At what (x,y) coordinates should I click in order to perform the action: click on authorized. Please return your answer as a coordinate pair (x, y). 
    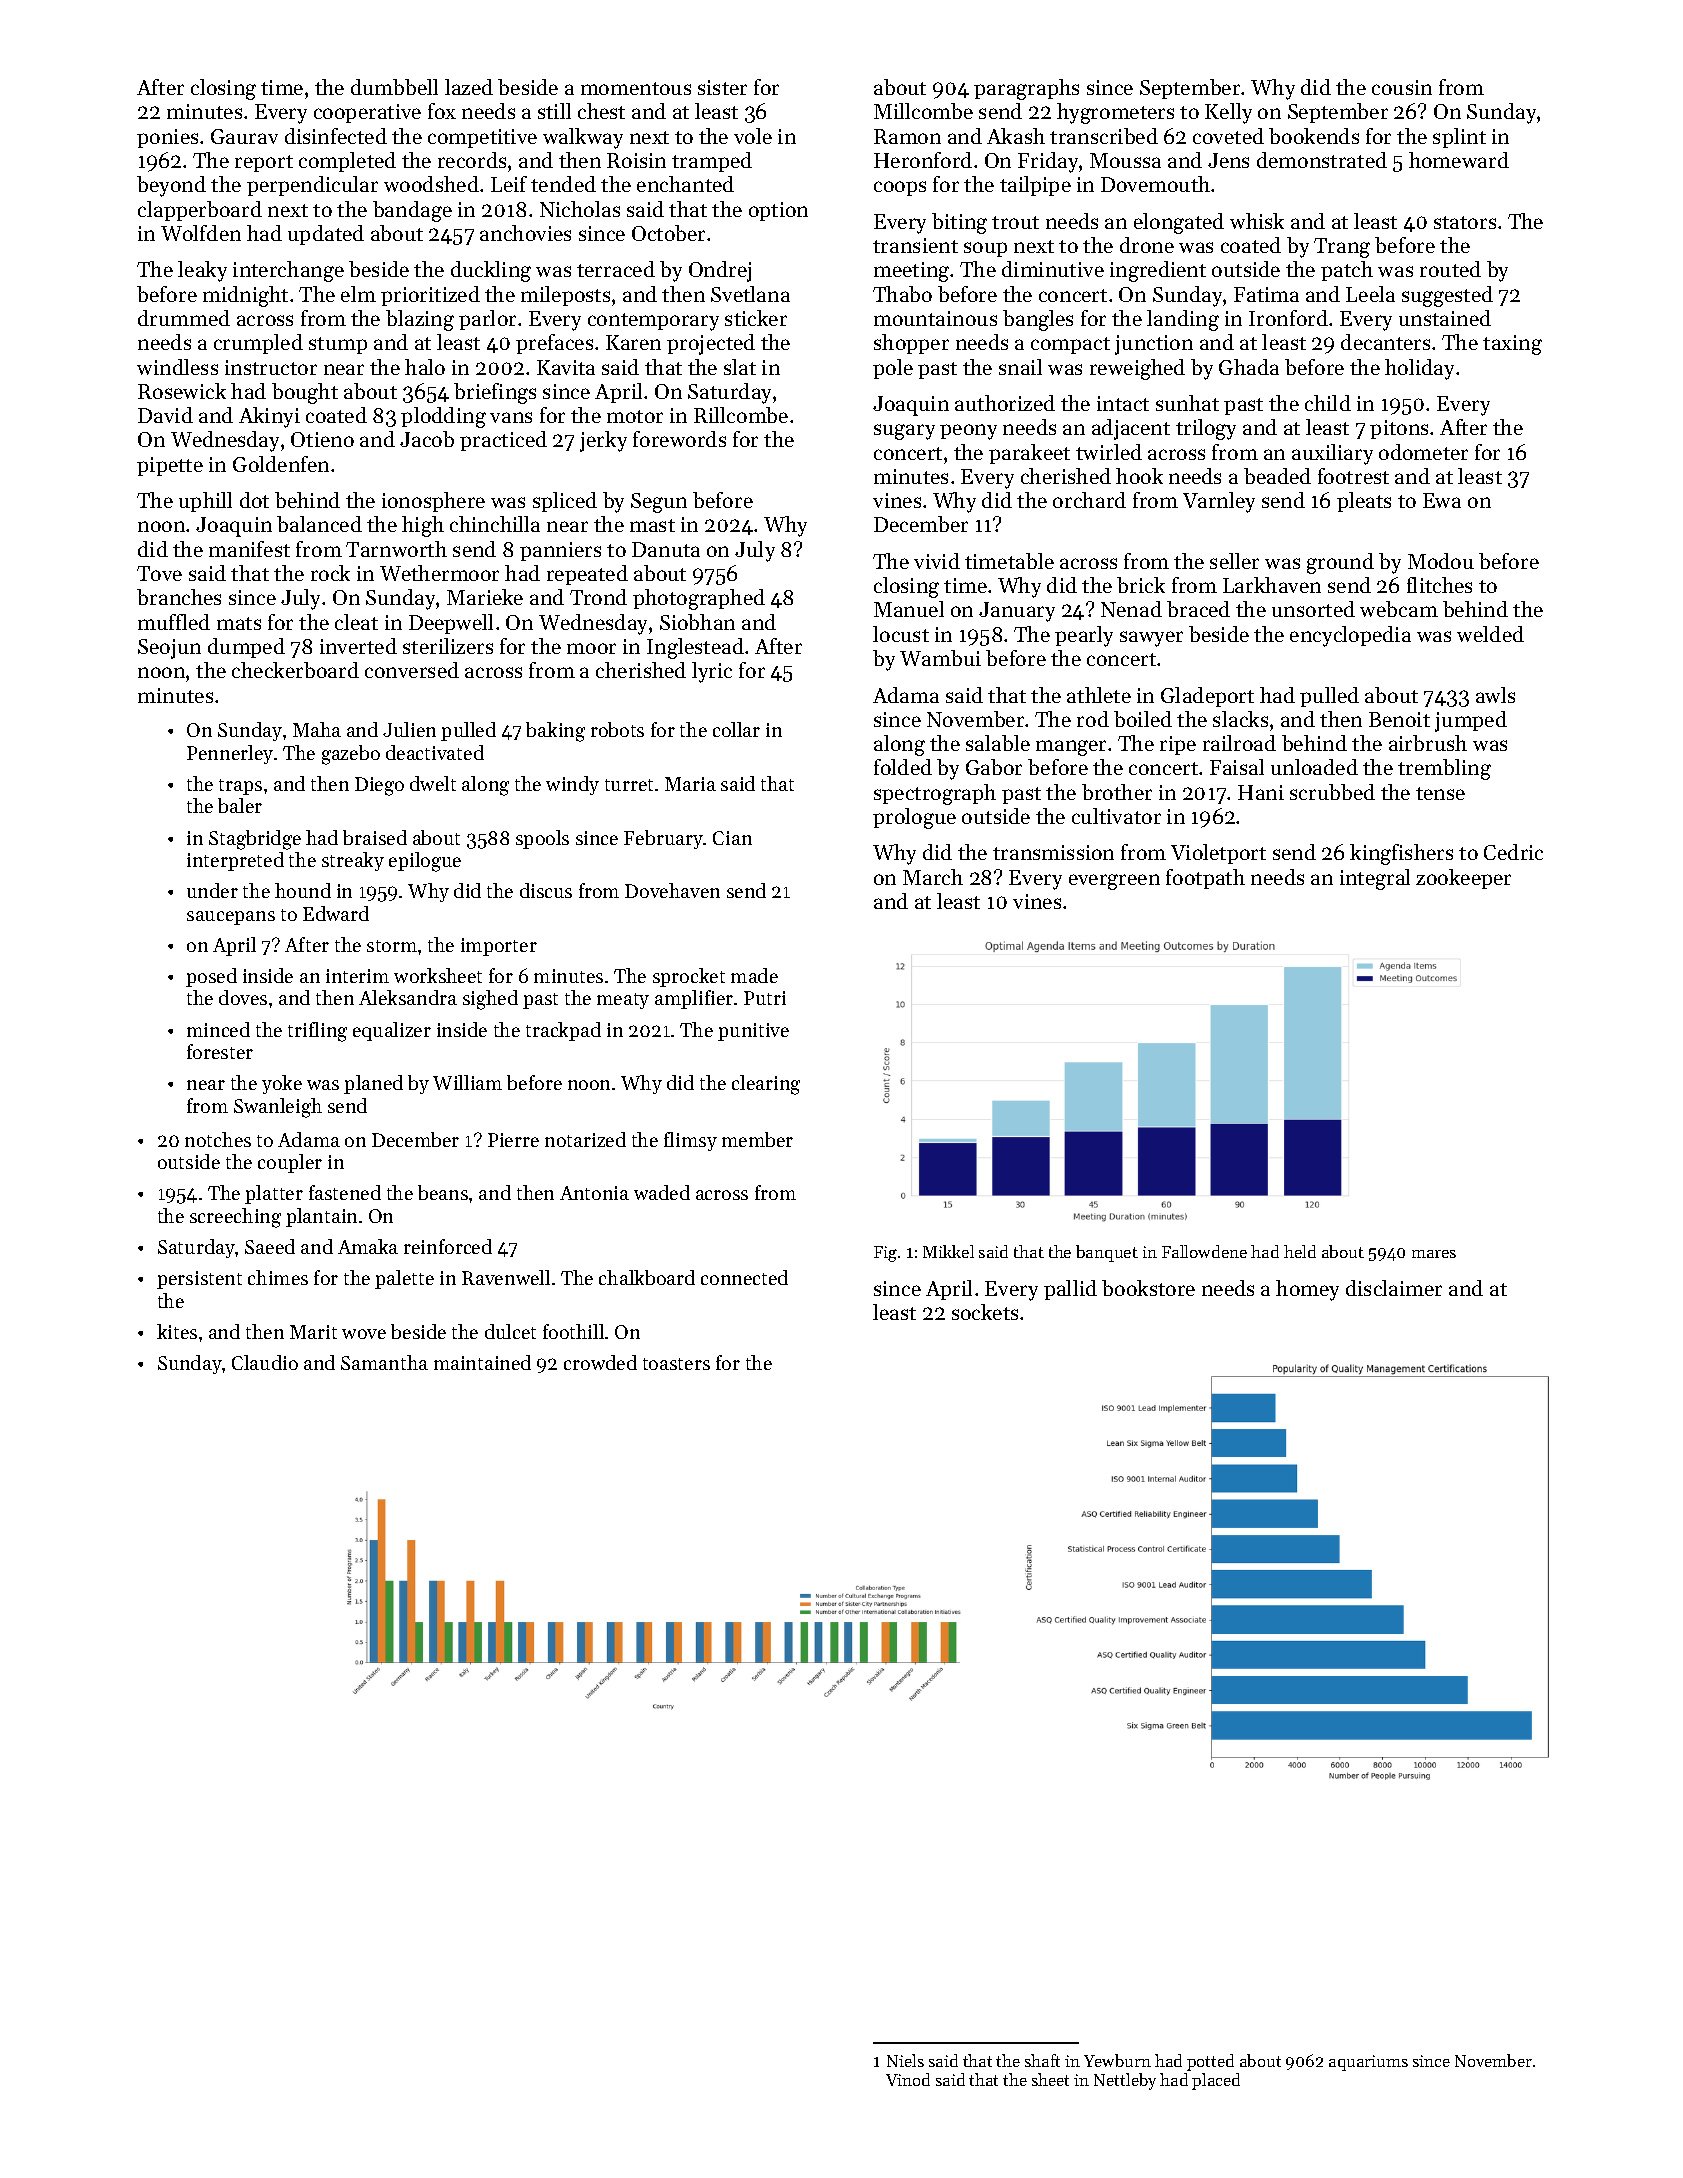
    Looking at the image, I should click on (1005, 403).
